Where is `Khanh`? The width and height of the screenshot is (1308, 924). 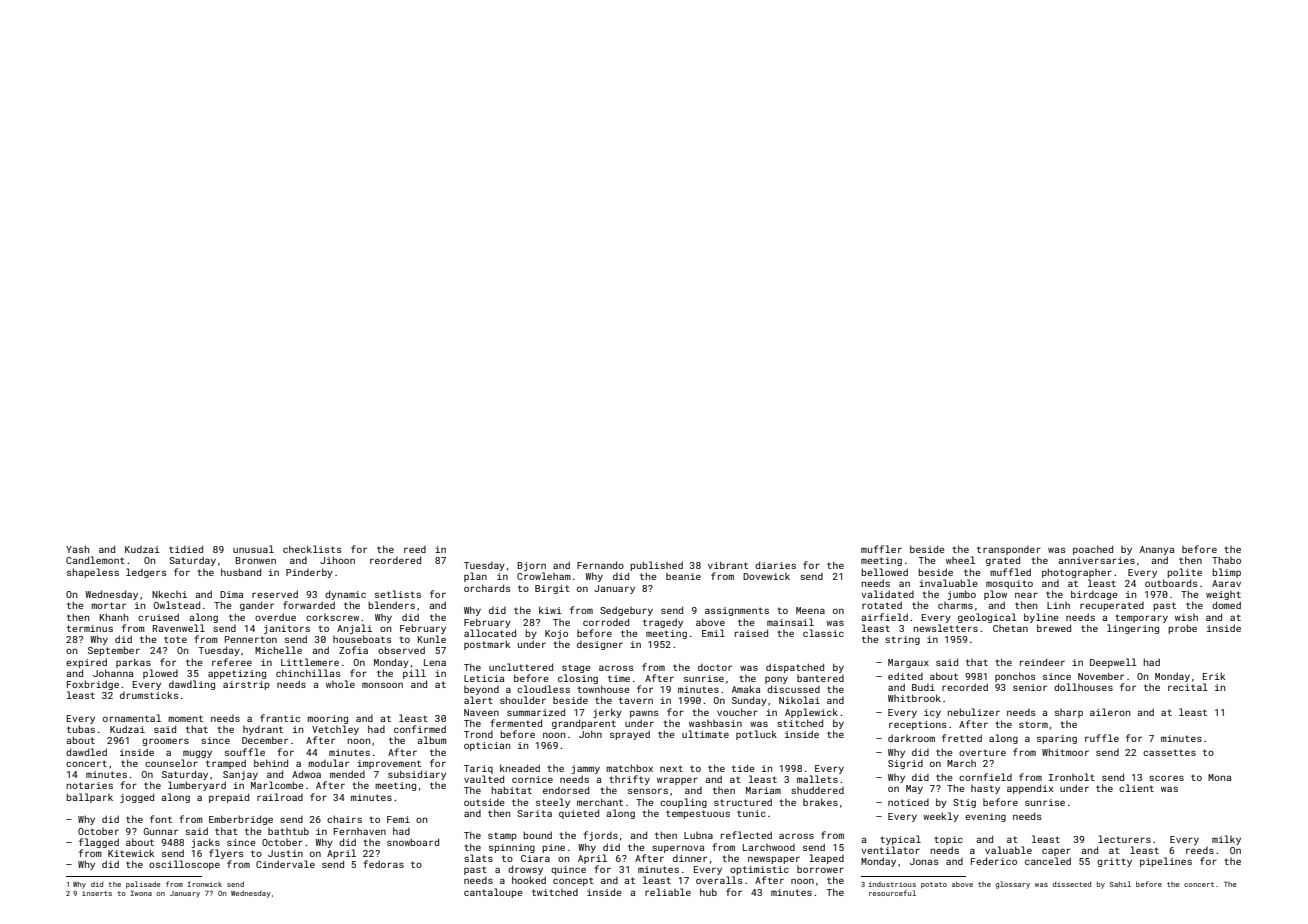
Khanh is located at coordinates (114, 617).
